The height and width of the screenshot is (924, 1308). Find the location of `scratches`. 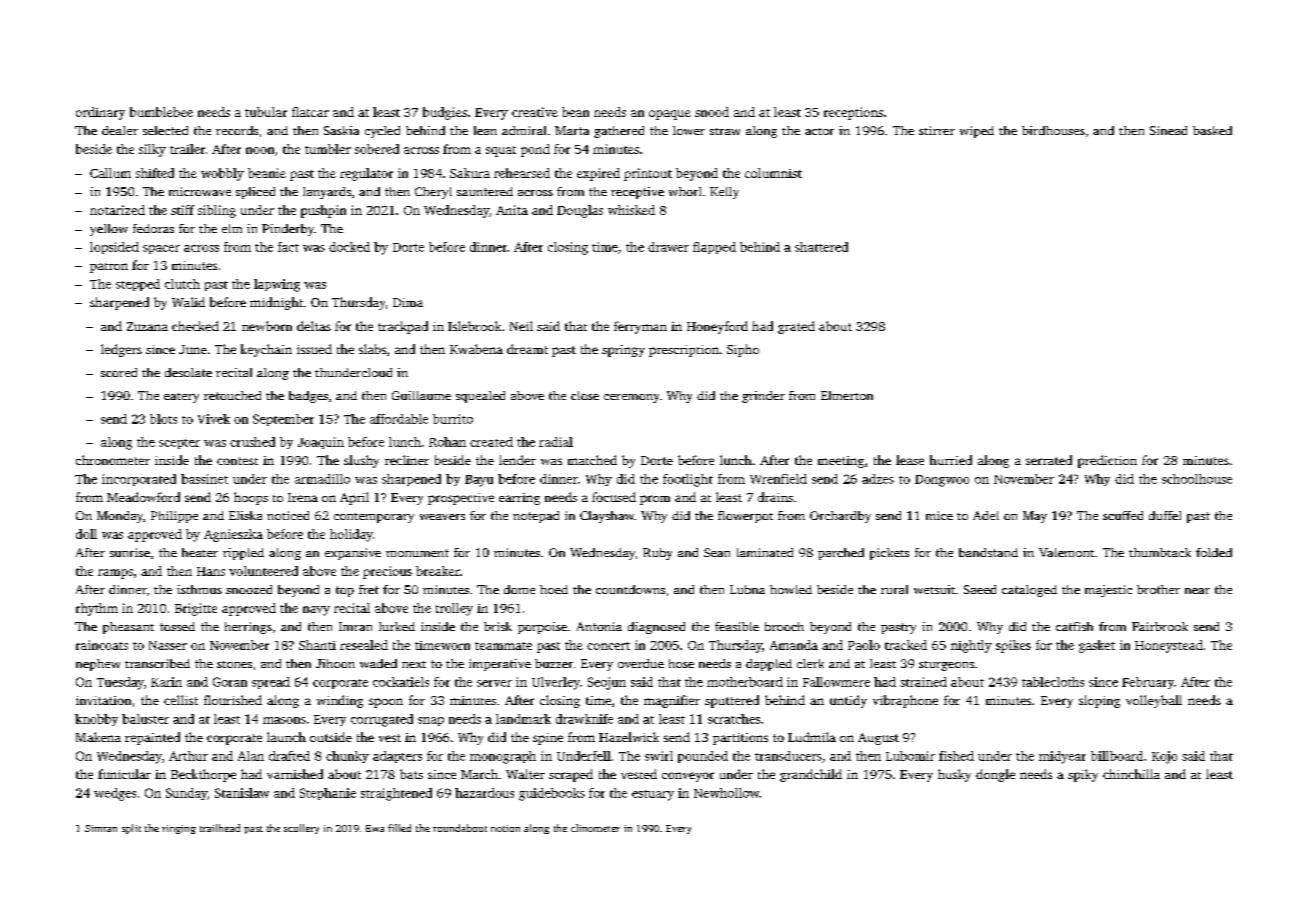

scratches is located at coordinates (734, 719).
